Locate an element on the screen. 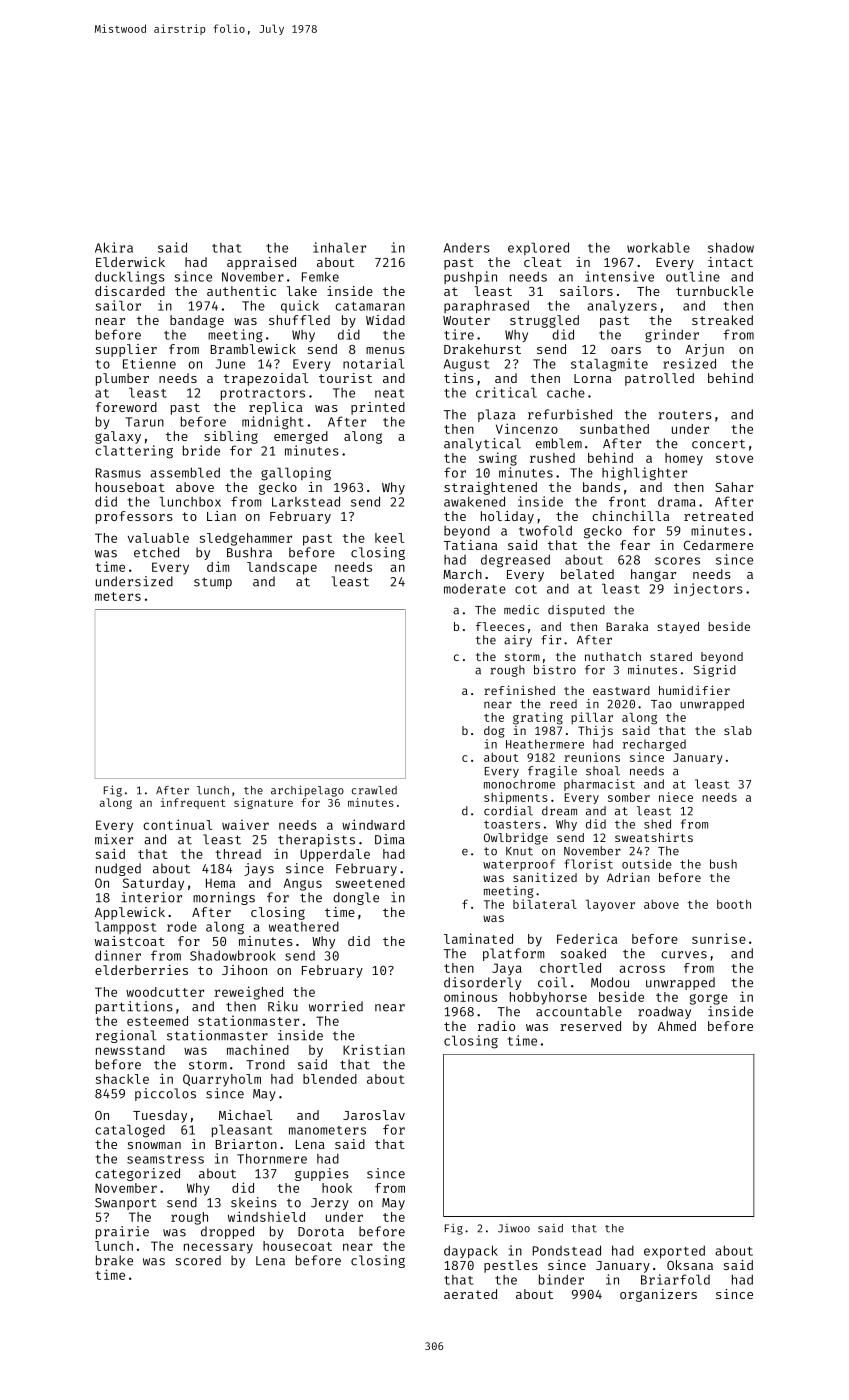 The height and width of the screenshot is (1400, 849). therapists is located at coordinates (316, 840).
